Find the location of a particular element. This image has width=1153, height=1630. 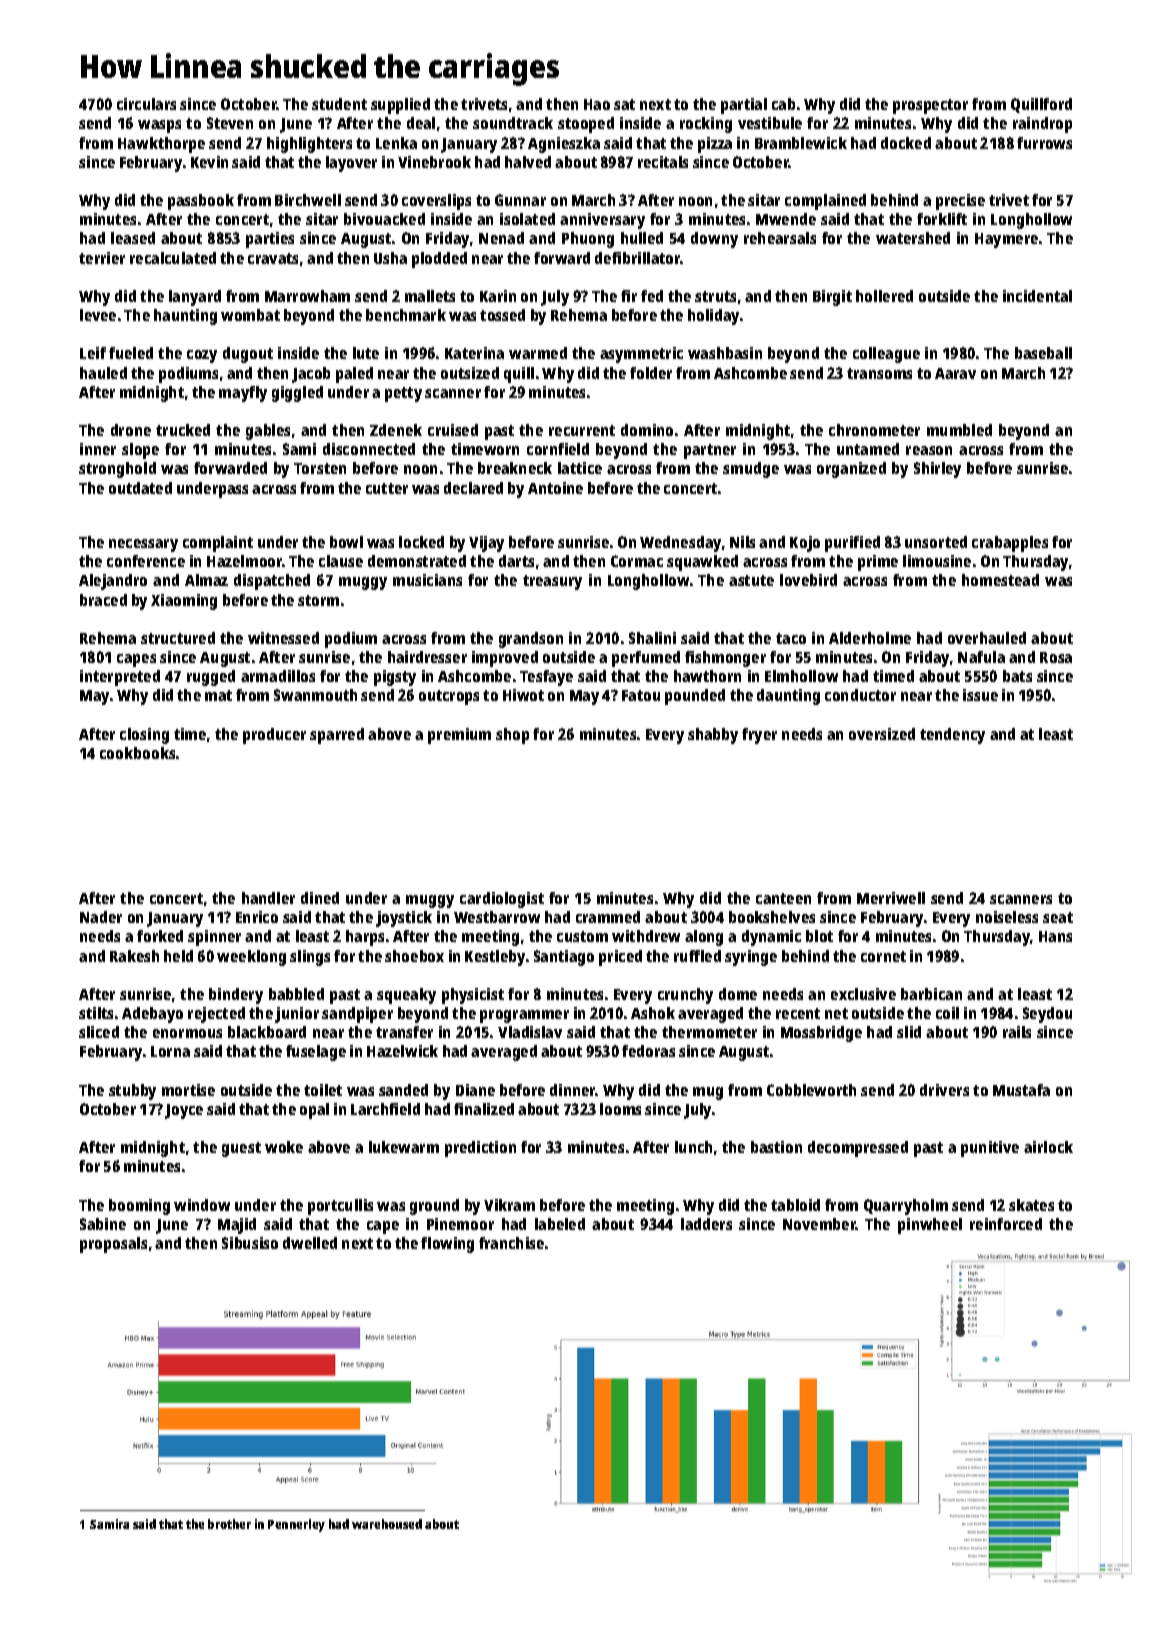

untamed is located at coordinates (868, 449).
